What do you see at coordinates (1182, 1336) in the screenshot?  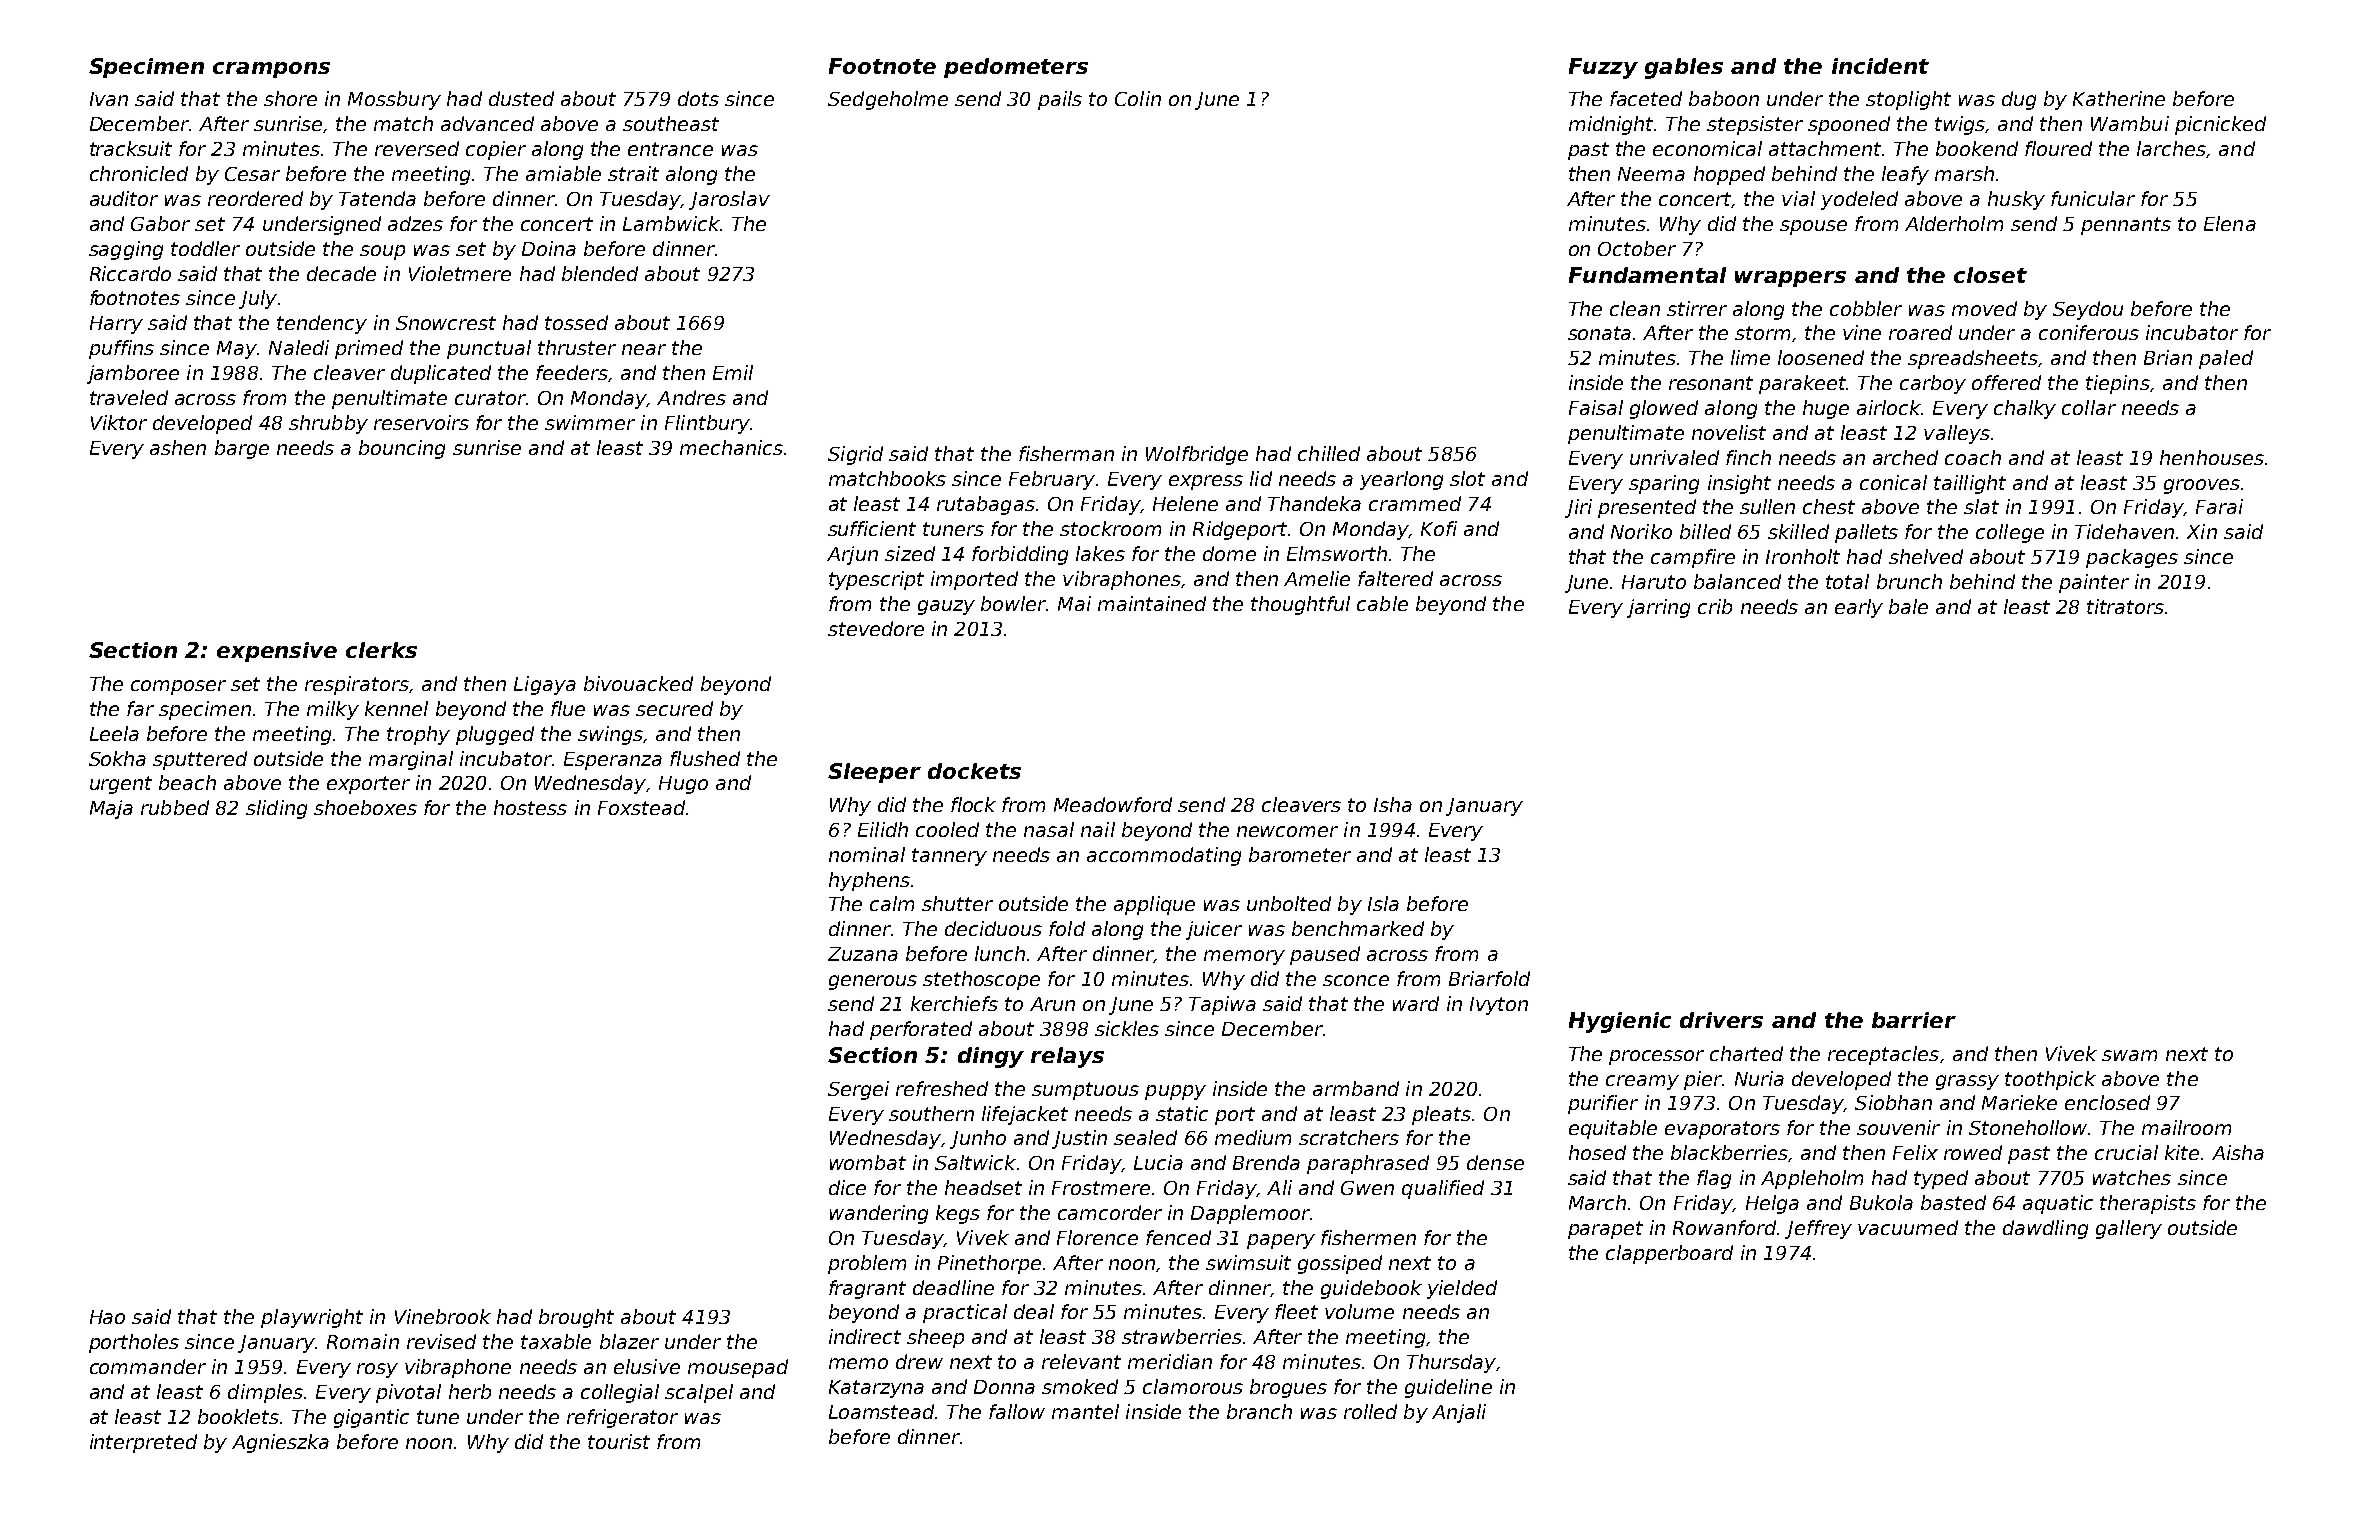 I see `strawberries` at bounding box center [1182, 1336].
